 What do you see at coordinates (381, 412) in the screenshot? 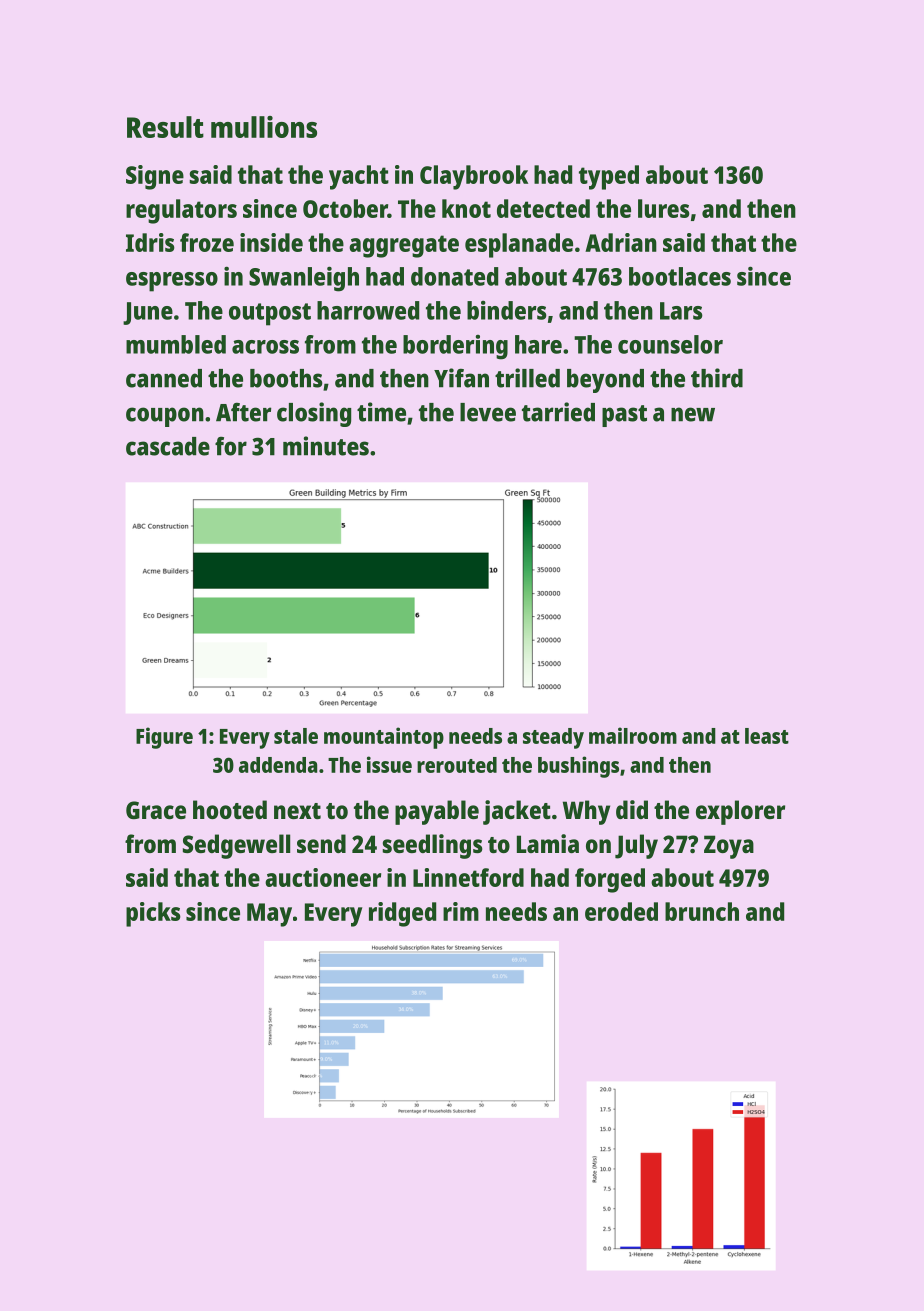
I see `time` at bounding box center [381, 412].
